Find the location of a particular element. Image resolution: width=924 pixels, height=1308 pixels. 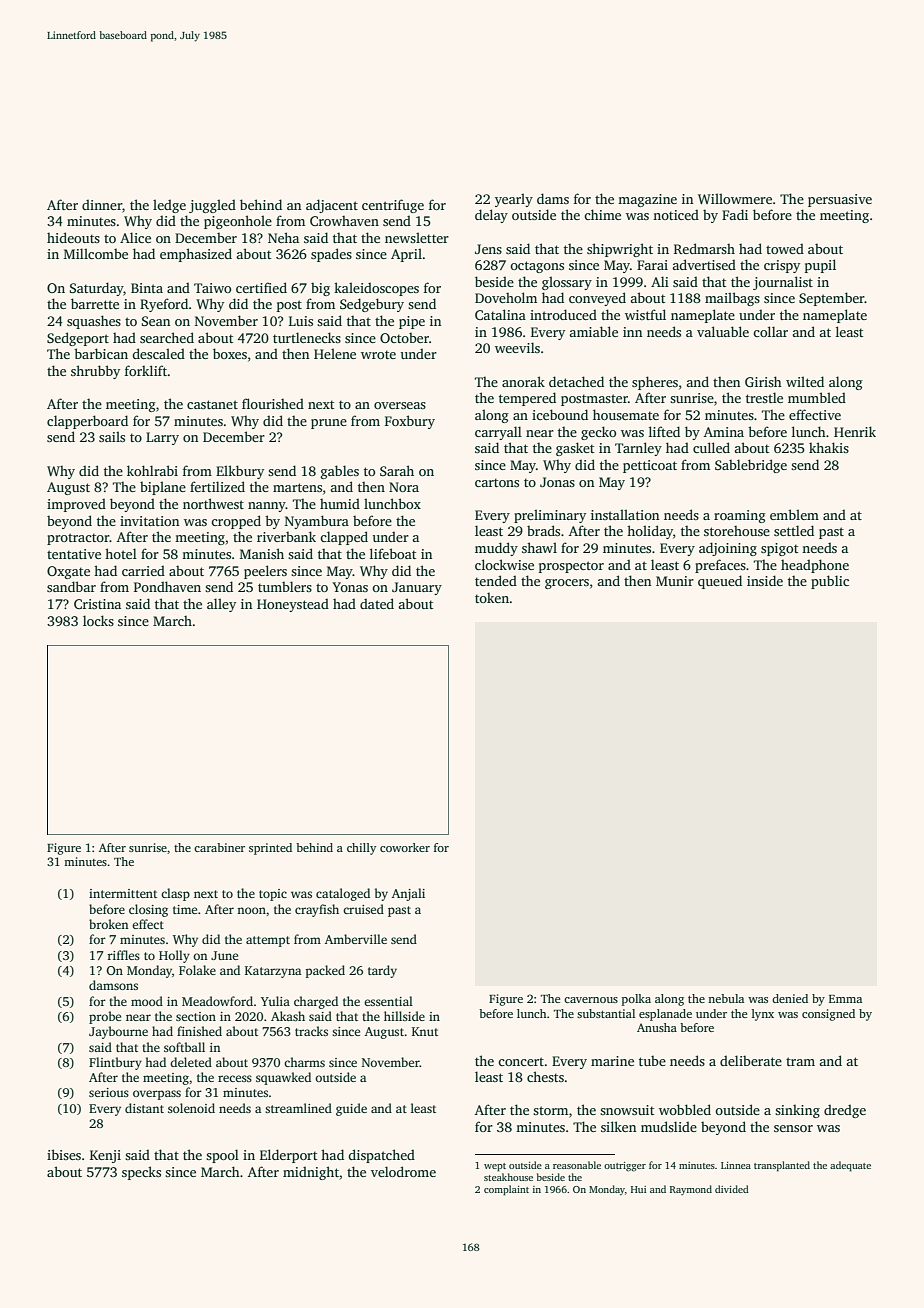

khakis is located at coordinates (829, 447).
